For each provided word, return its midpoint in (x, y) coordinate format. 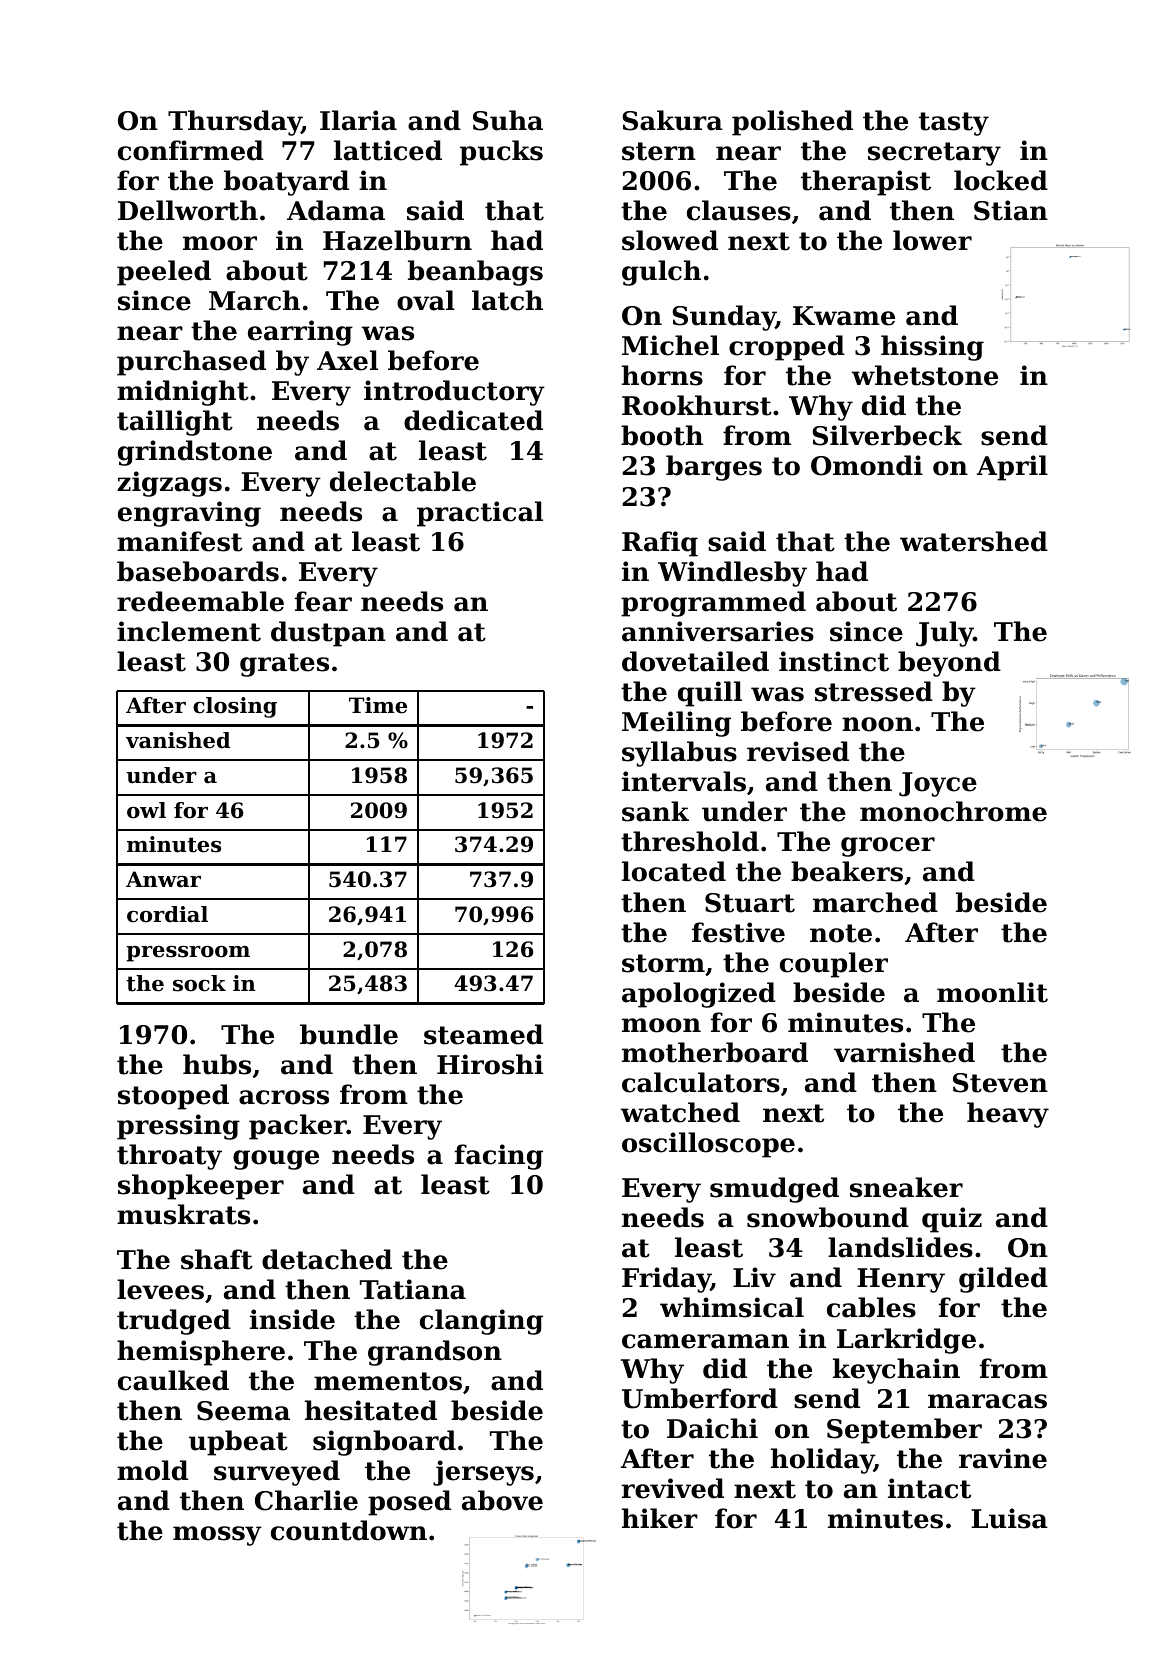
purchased (191, 363)
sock (199, 983)
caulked (173, 1380)
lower (932, 240)
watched (680, 1112)
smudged (774, 1190)
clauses (739, 210)
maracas (987, 1401)
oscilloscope (708, 1145)
